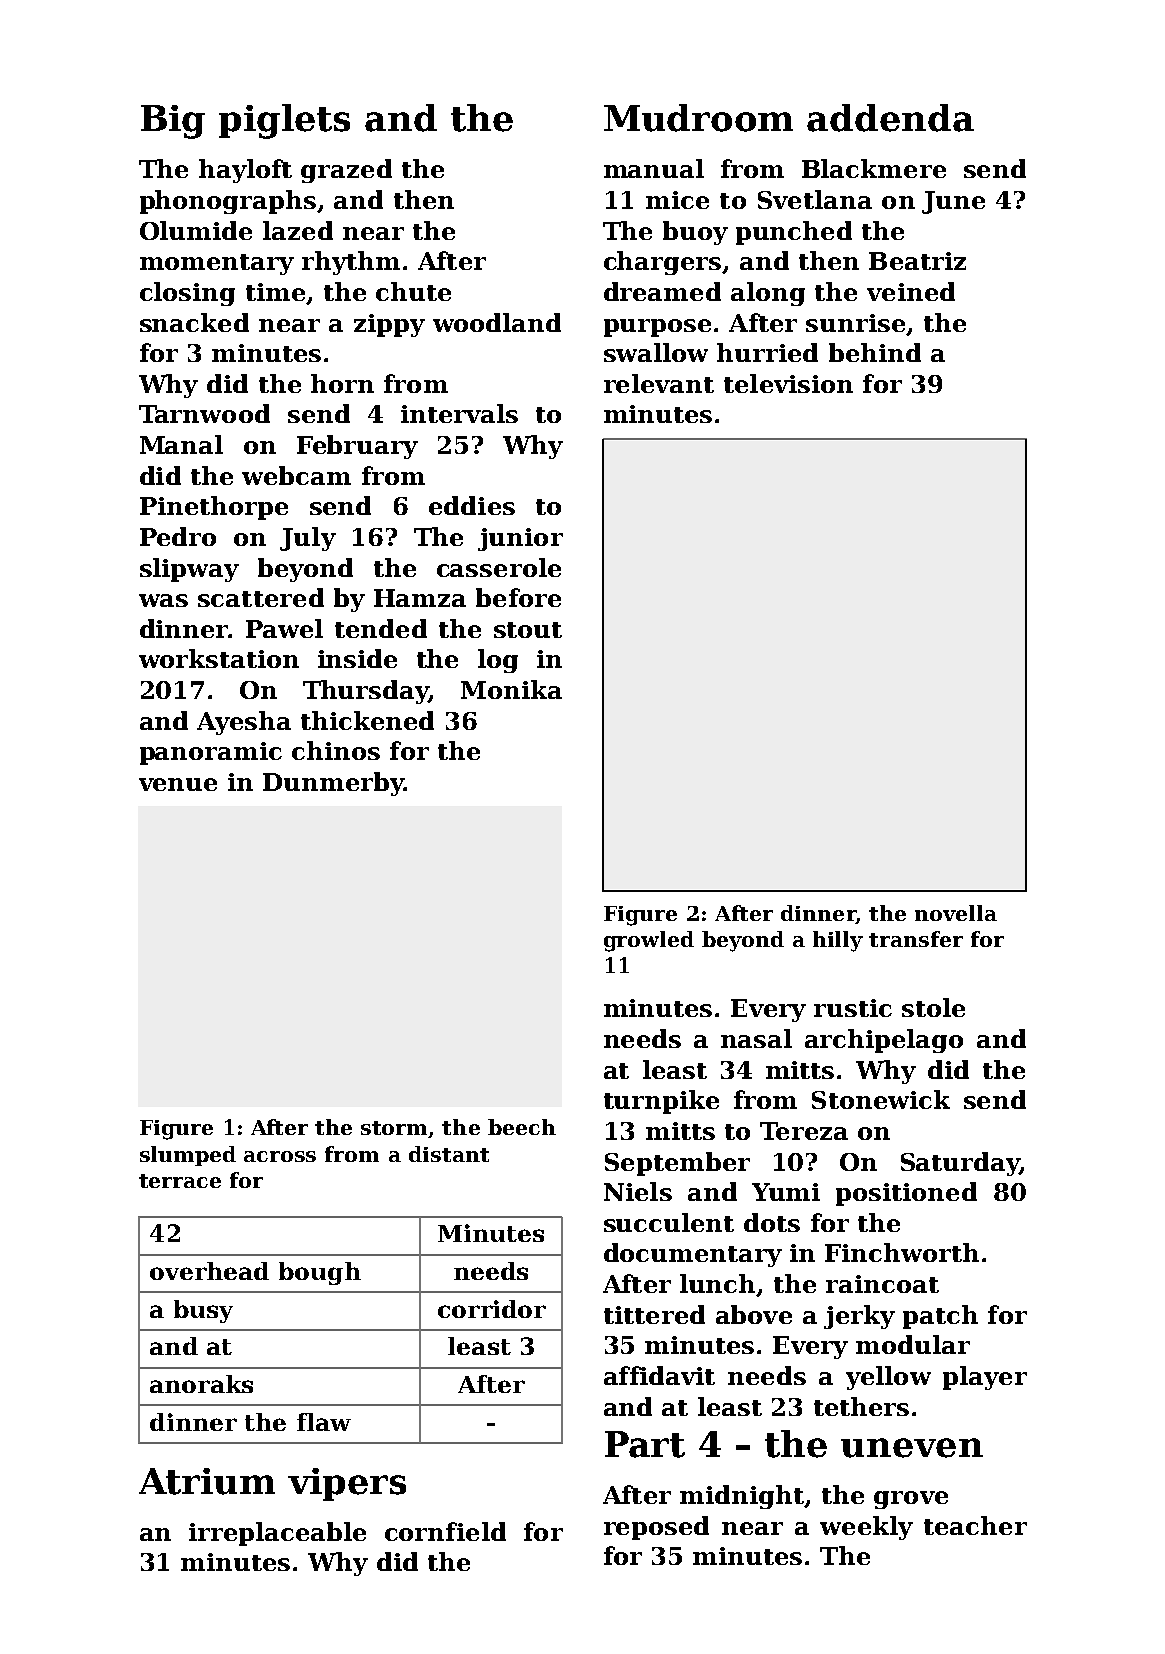 The height and width of the image is (1654, 1165). Describe the element at coordinates (528, 630) in the image. I see `stout` at that location.
